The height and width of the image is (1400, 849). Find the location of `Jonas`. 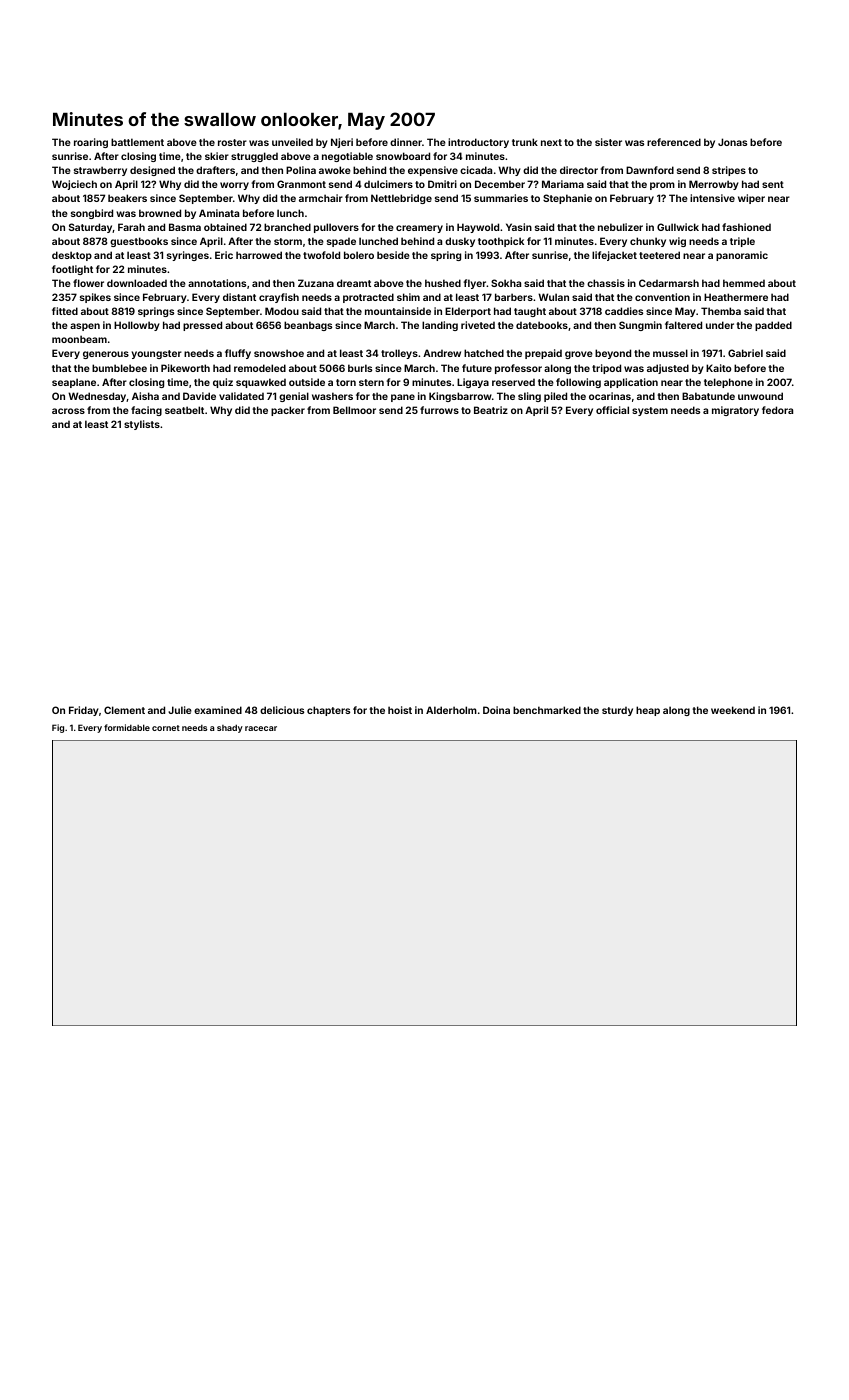

Jonas is located at coordinates (732, 142).
